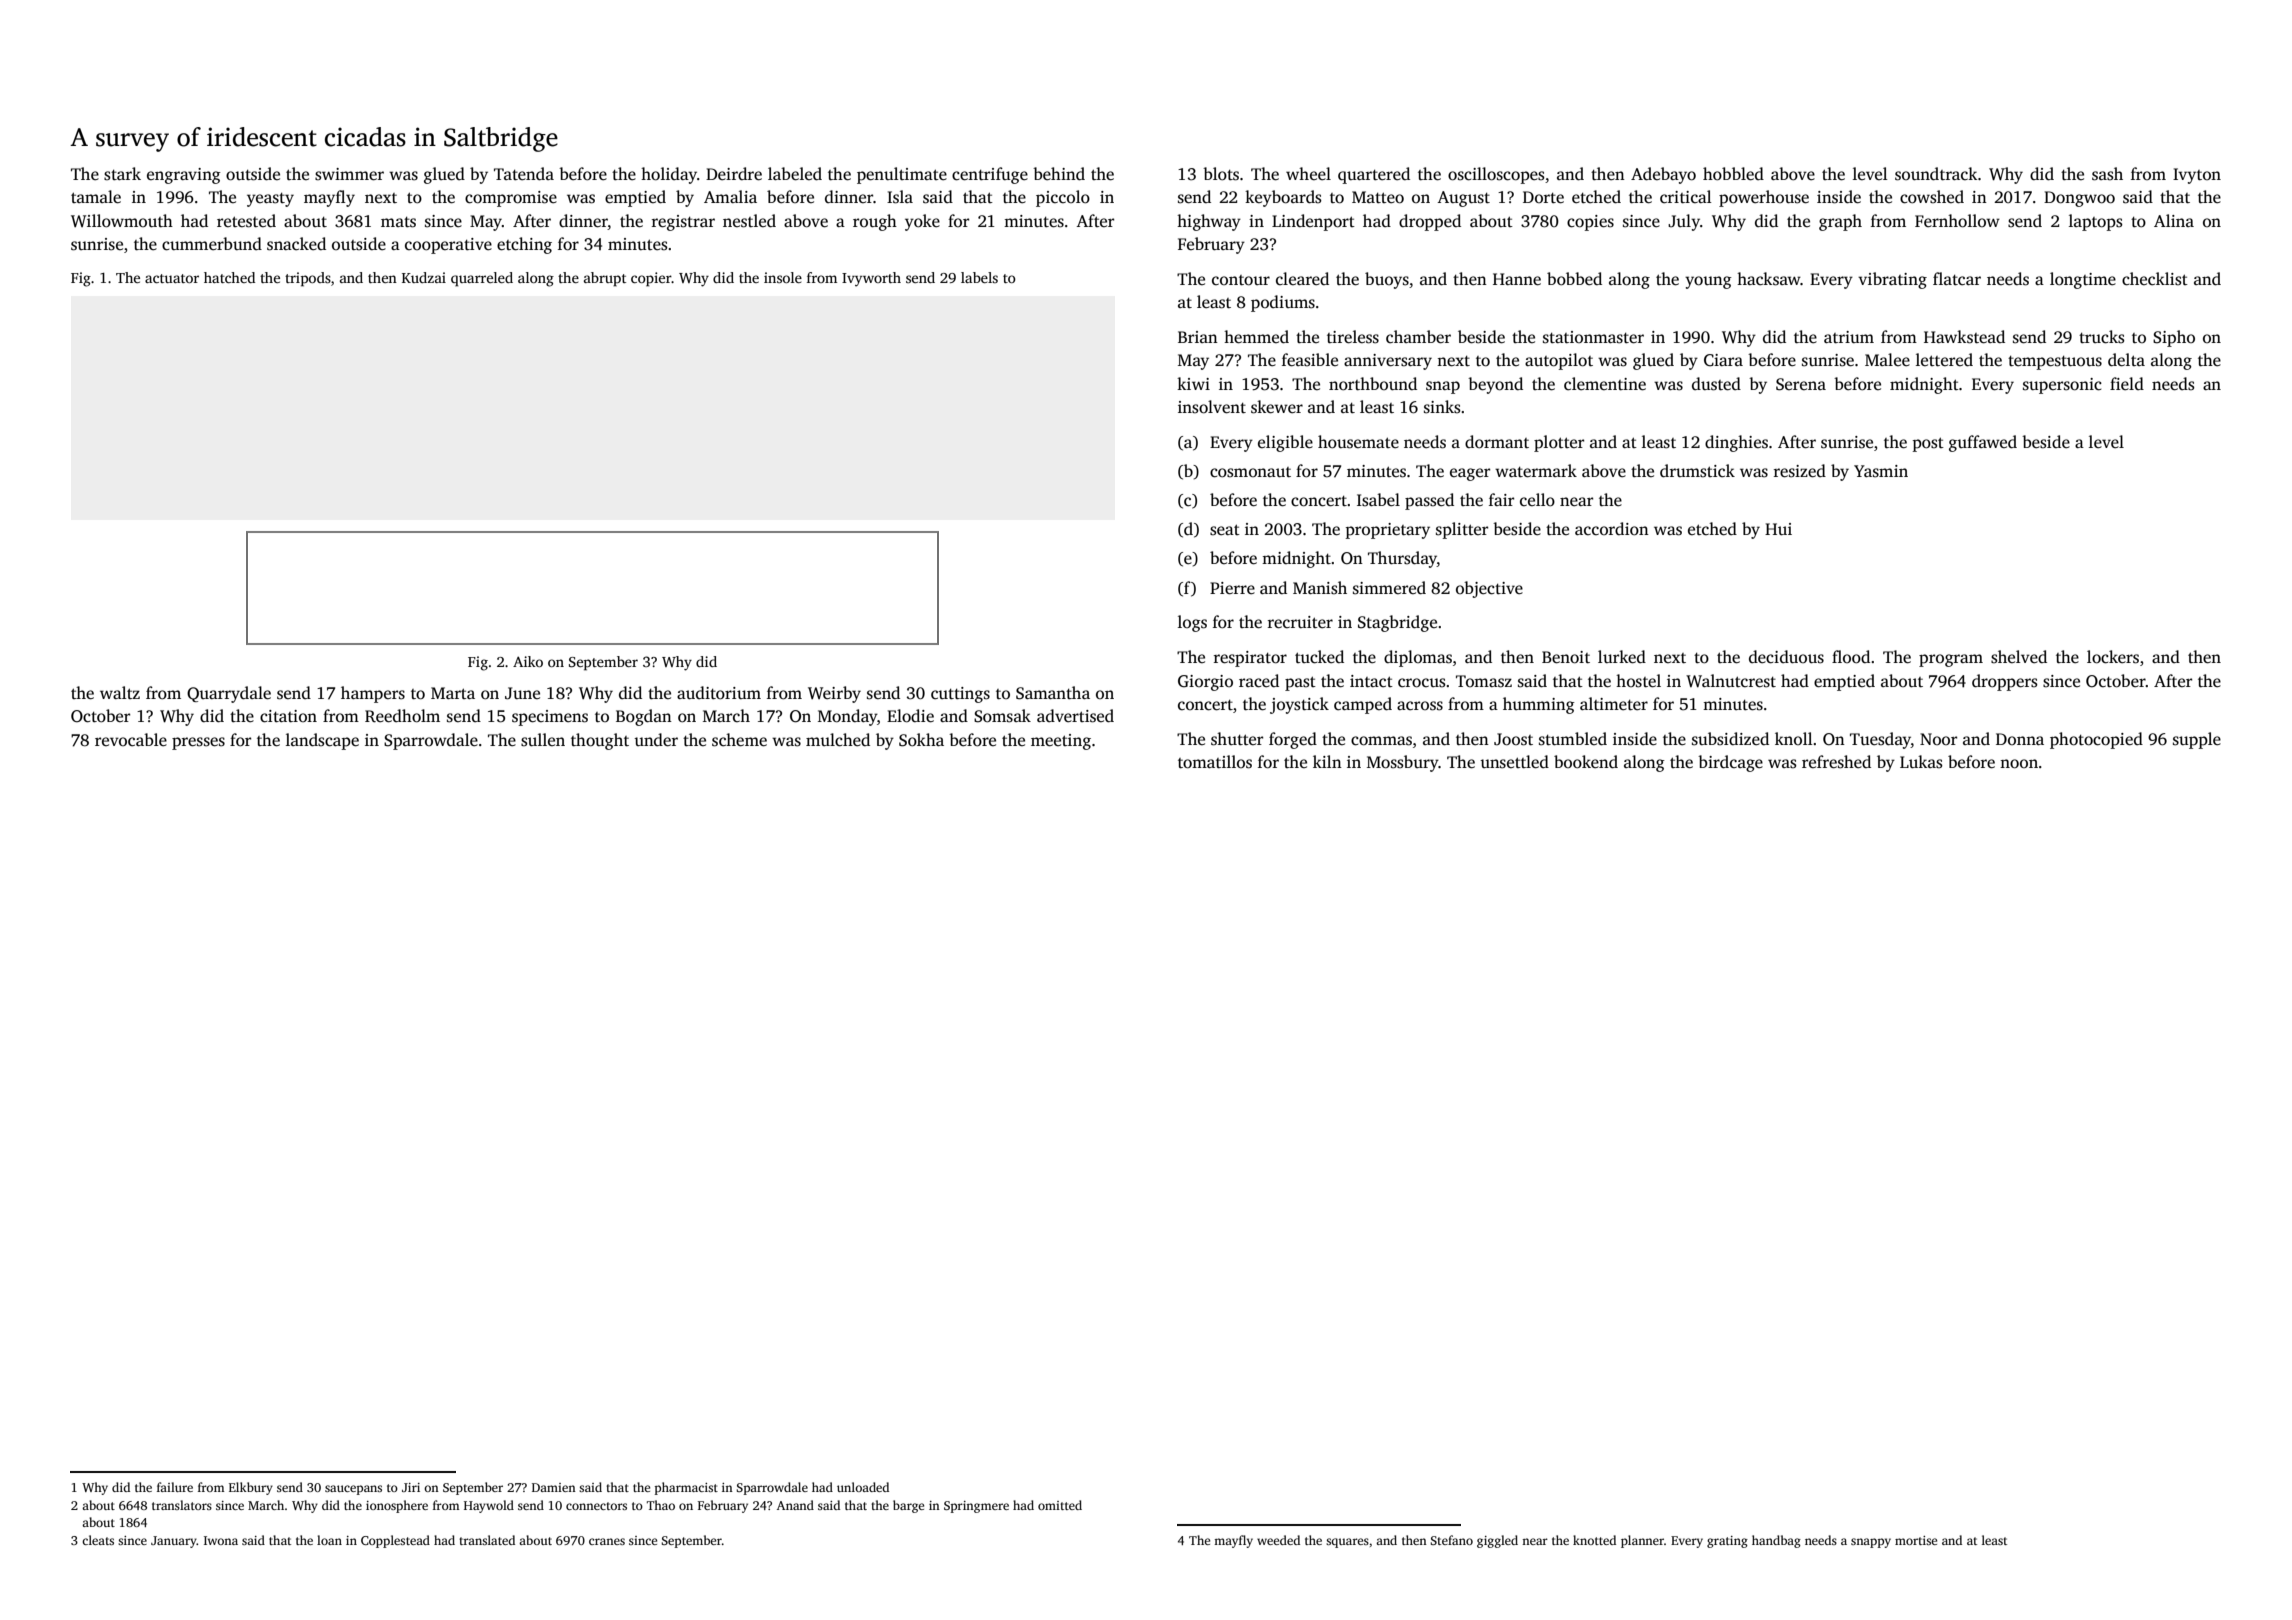 This page has width=2292, height=1620. Describe the element at coordinates (1936, 174) in the page. I see `soundtrack` at that location.
